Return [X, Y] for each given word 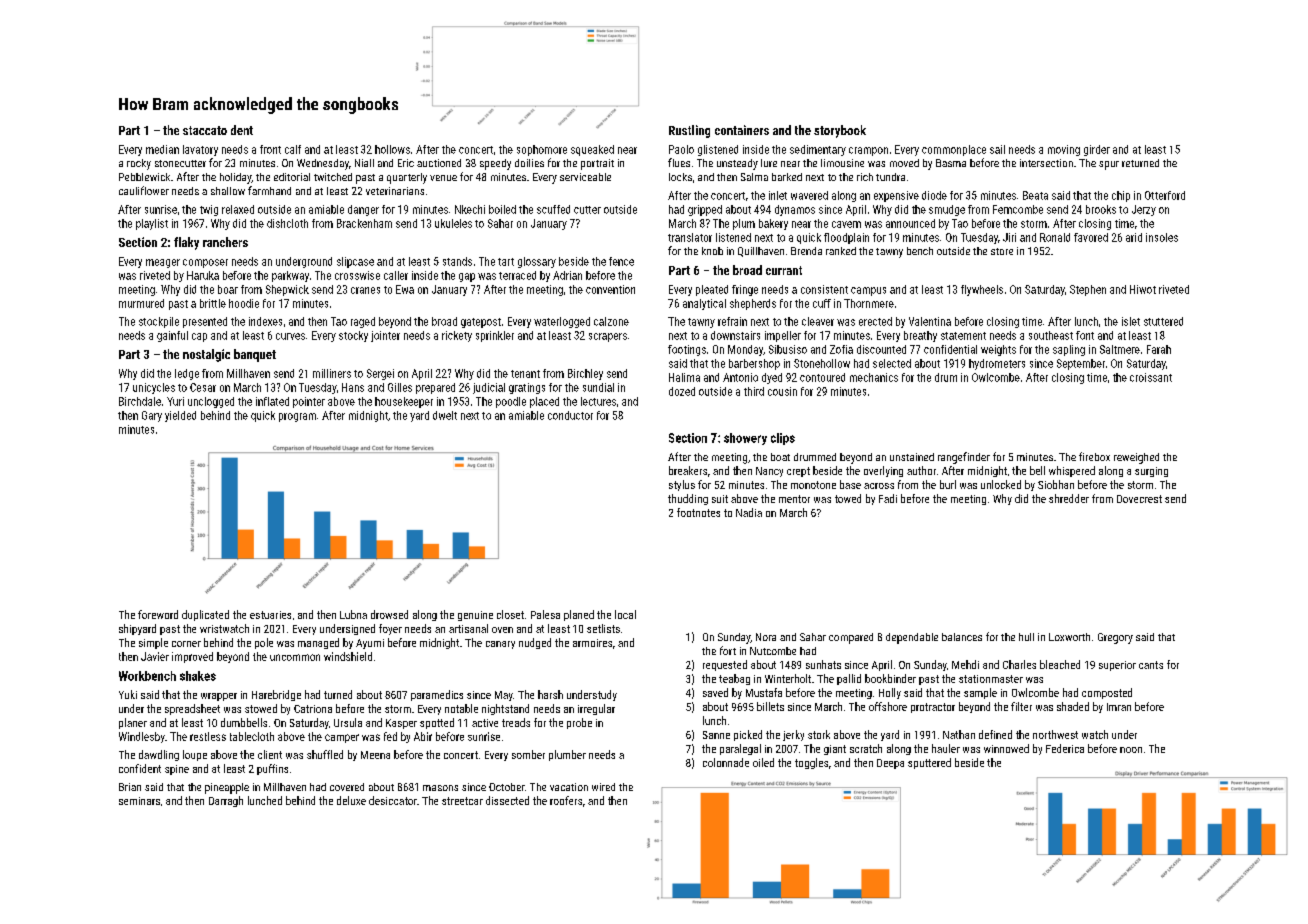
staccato [205, 130]
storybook [840, 131]
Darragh [226, 801]
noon [1131, 750]
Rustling [689, 131]
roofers [566, 800]
